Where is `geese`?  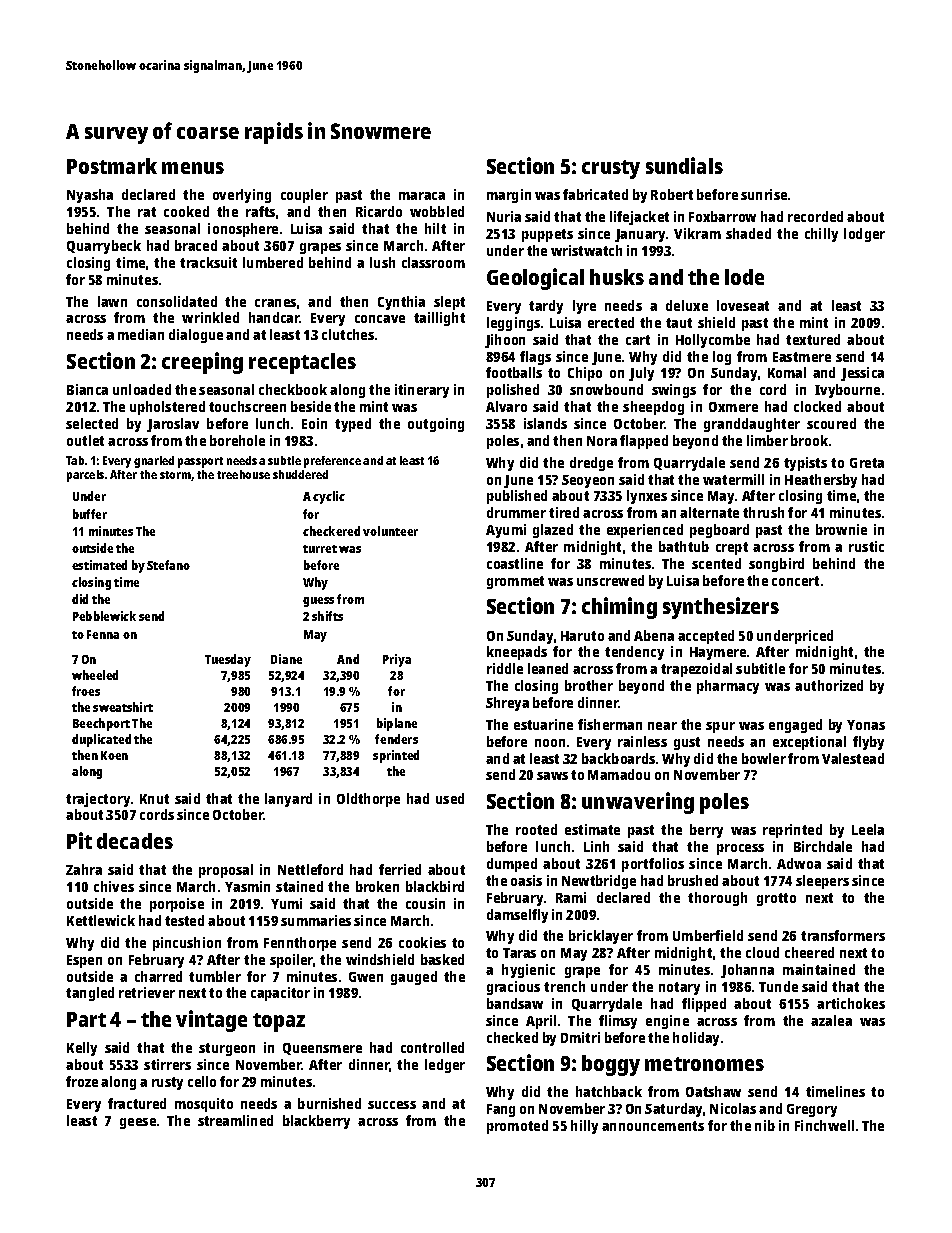
geese is located at coordinates (138, 1123).
